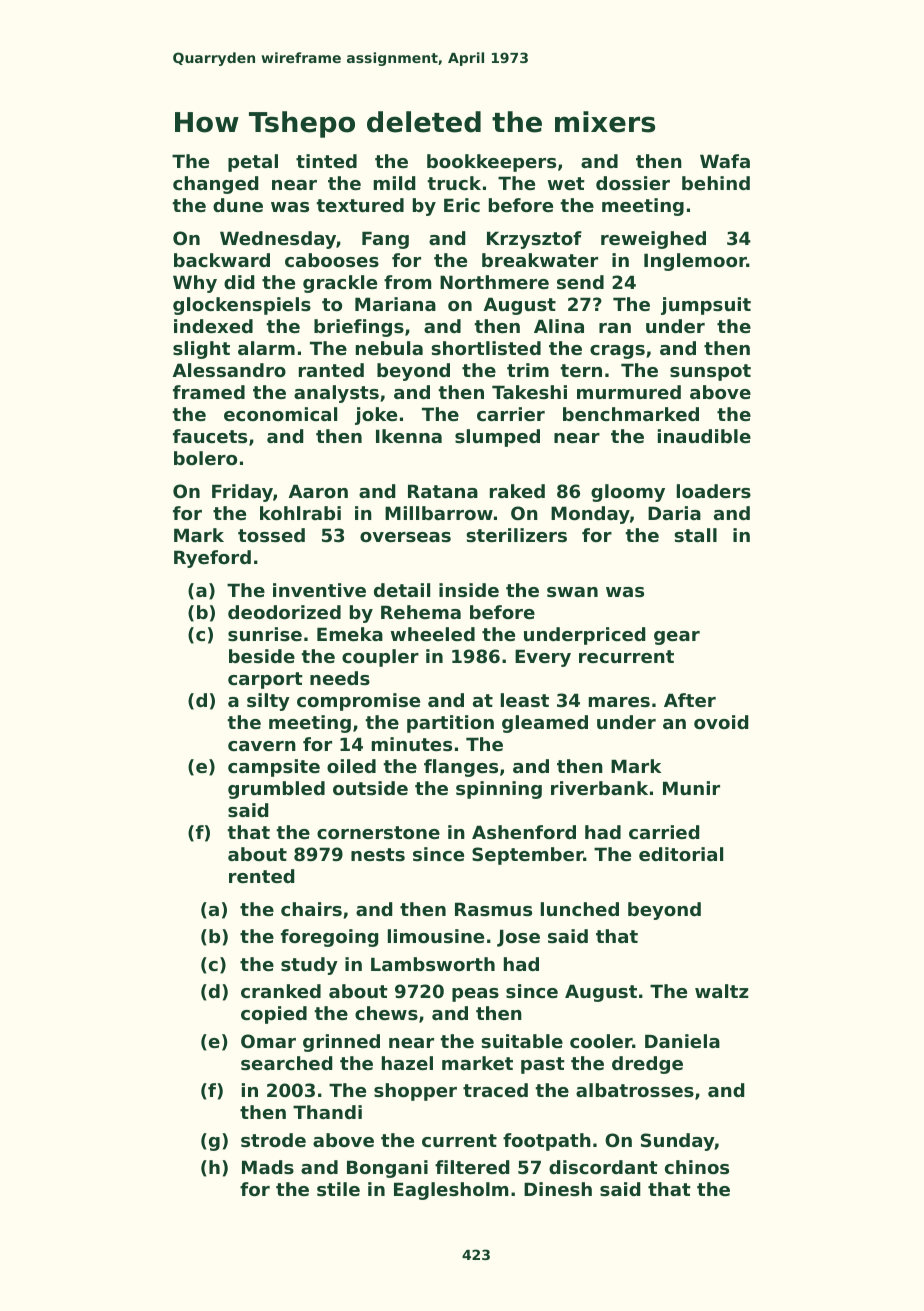  What do you see at coordinates (284, 612) in the screenshot?
I see `deodorized` at bounding box center [284, 612].
